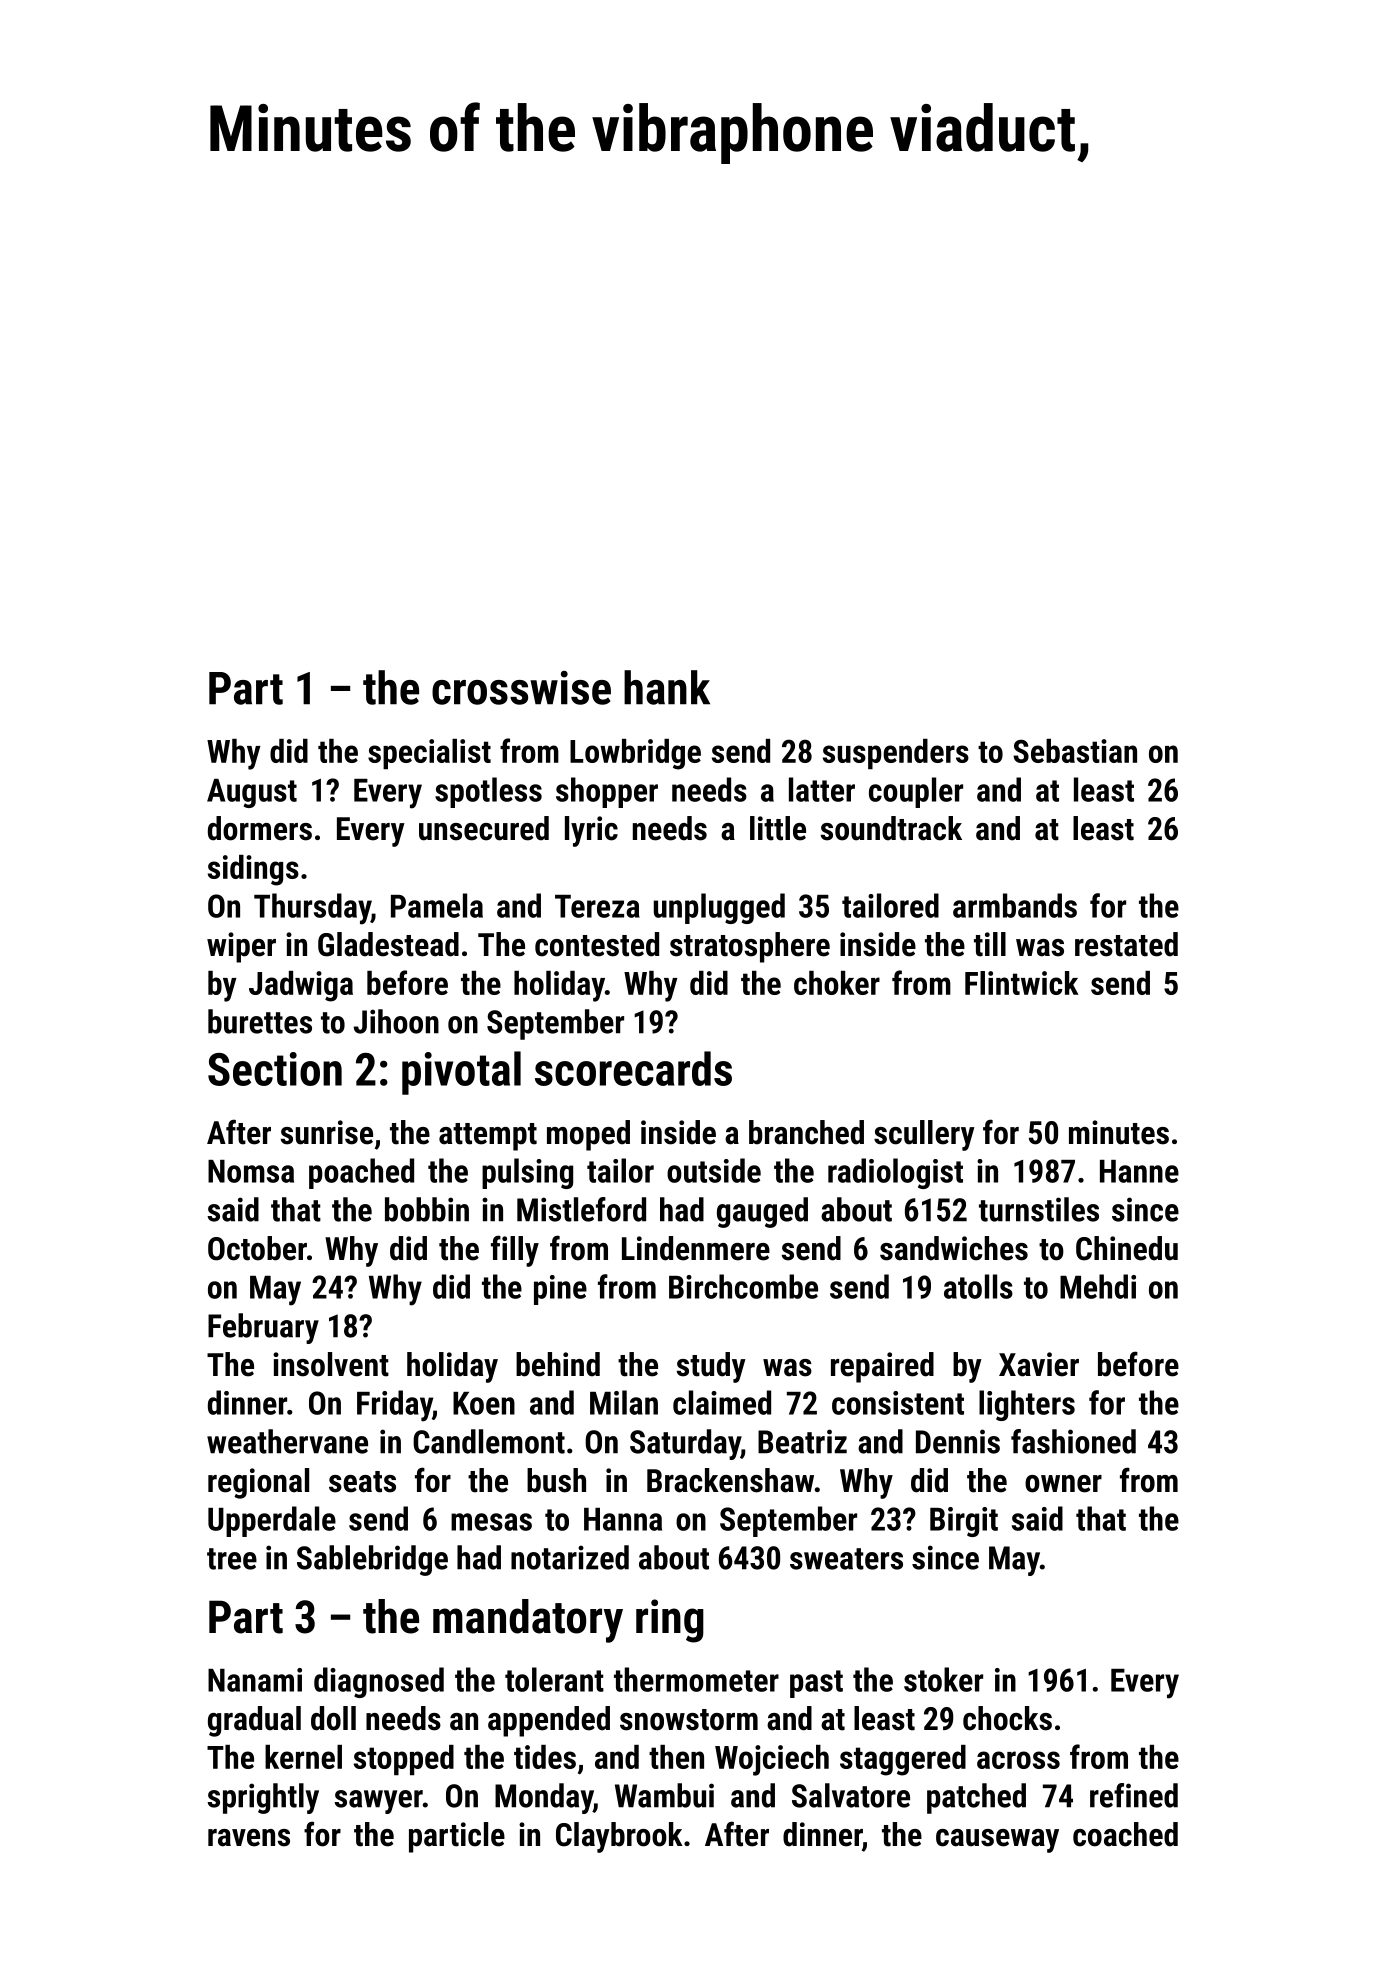 The width and height of the document is (1386, 1969). I want to click on burettes, so click(260, 1021).
